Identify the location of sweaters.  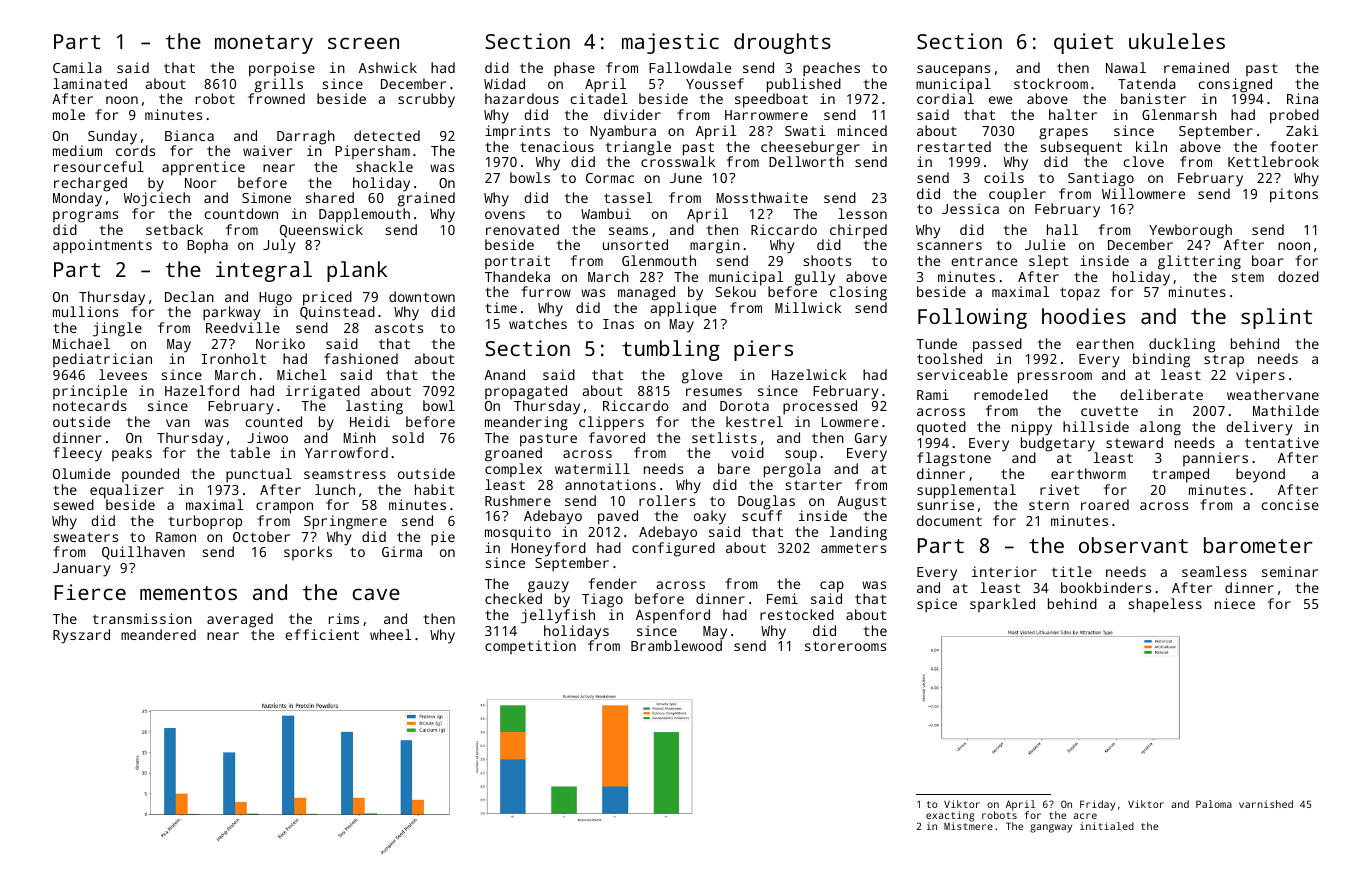
(85, 537).
